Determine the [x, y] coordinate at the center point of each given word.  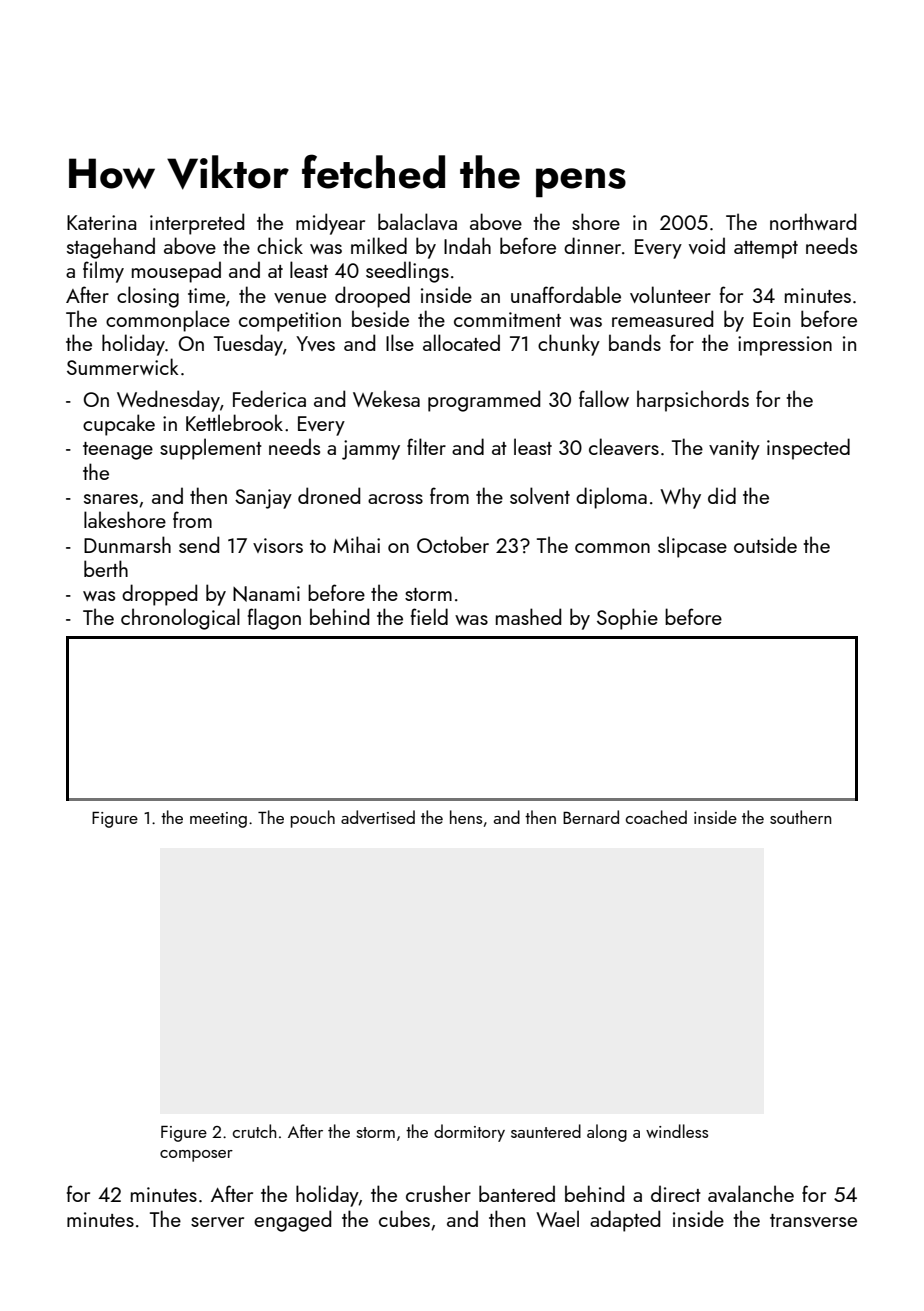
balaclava [417, 221]
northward [813, 221]
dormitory [469, 1133]
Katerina [101, 222]
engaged [292, 1221]
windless [677, 1131]
